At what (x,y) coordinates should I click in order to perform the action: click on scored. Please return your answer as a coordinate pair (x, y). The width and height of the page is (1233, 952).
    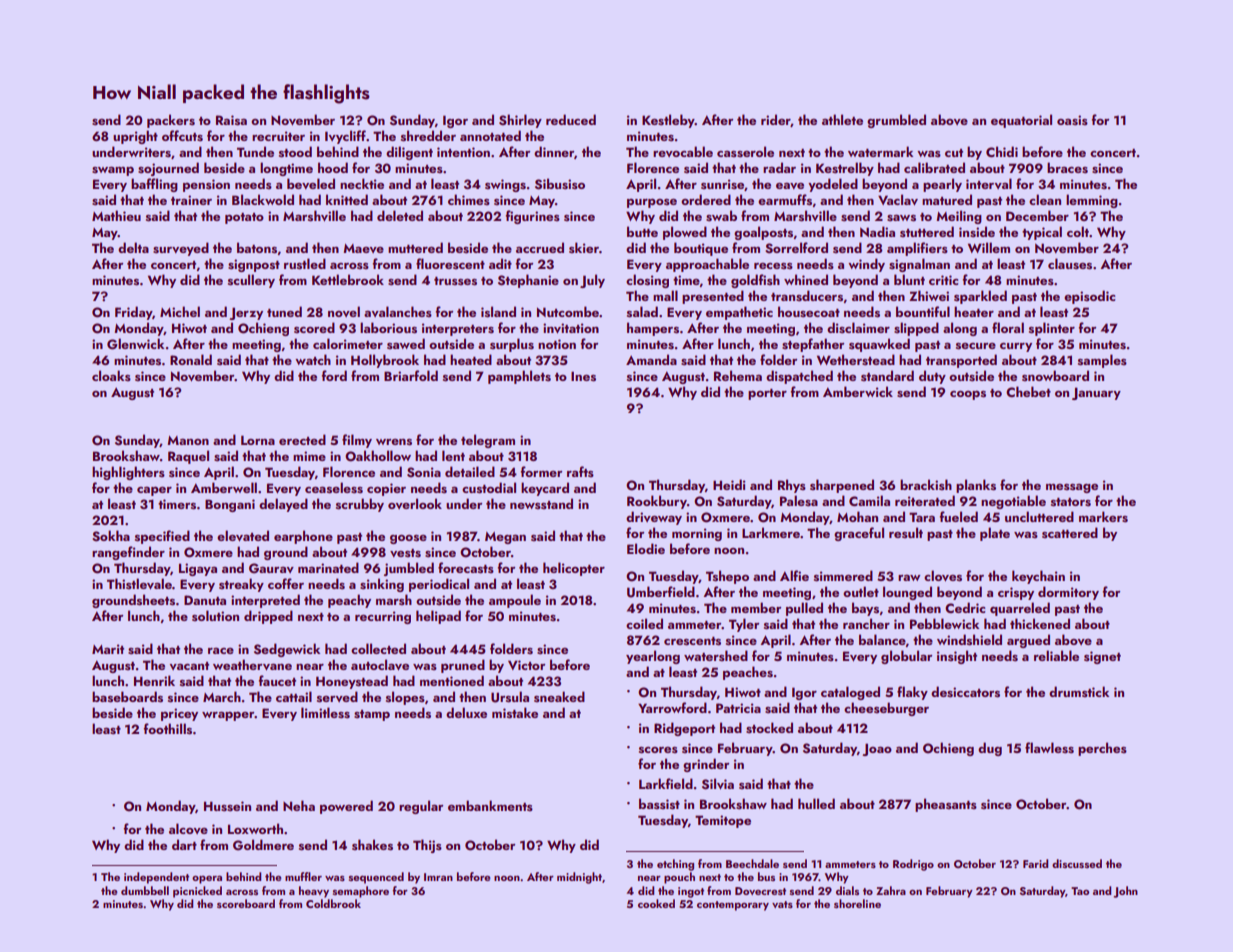
    Looking at the image, I should click on (314, 327).
